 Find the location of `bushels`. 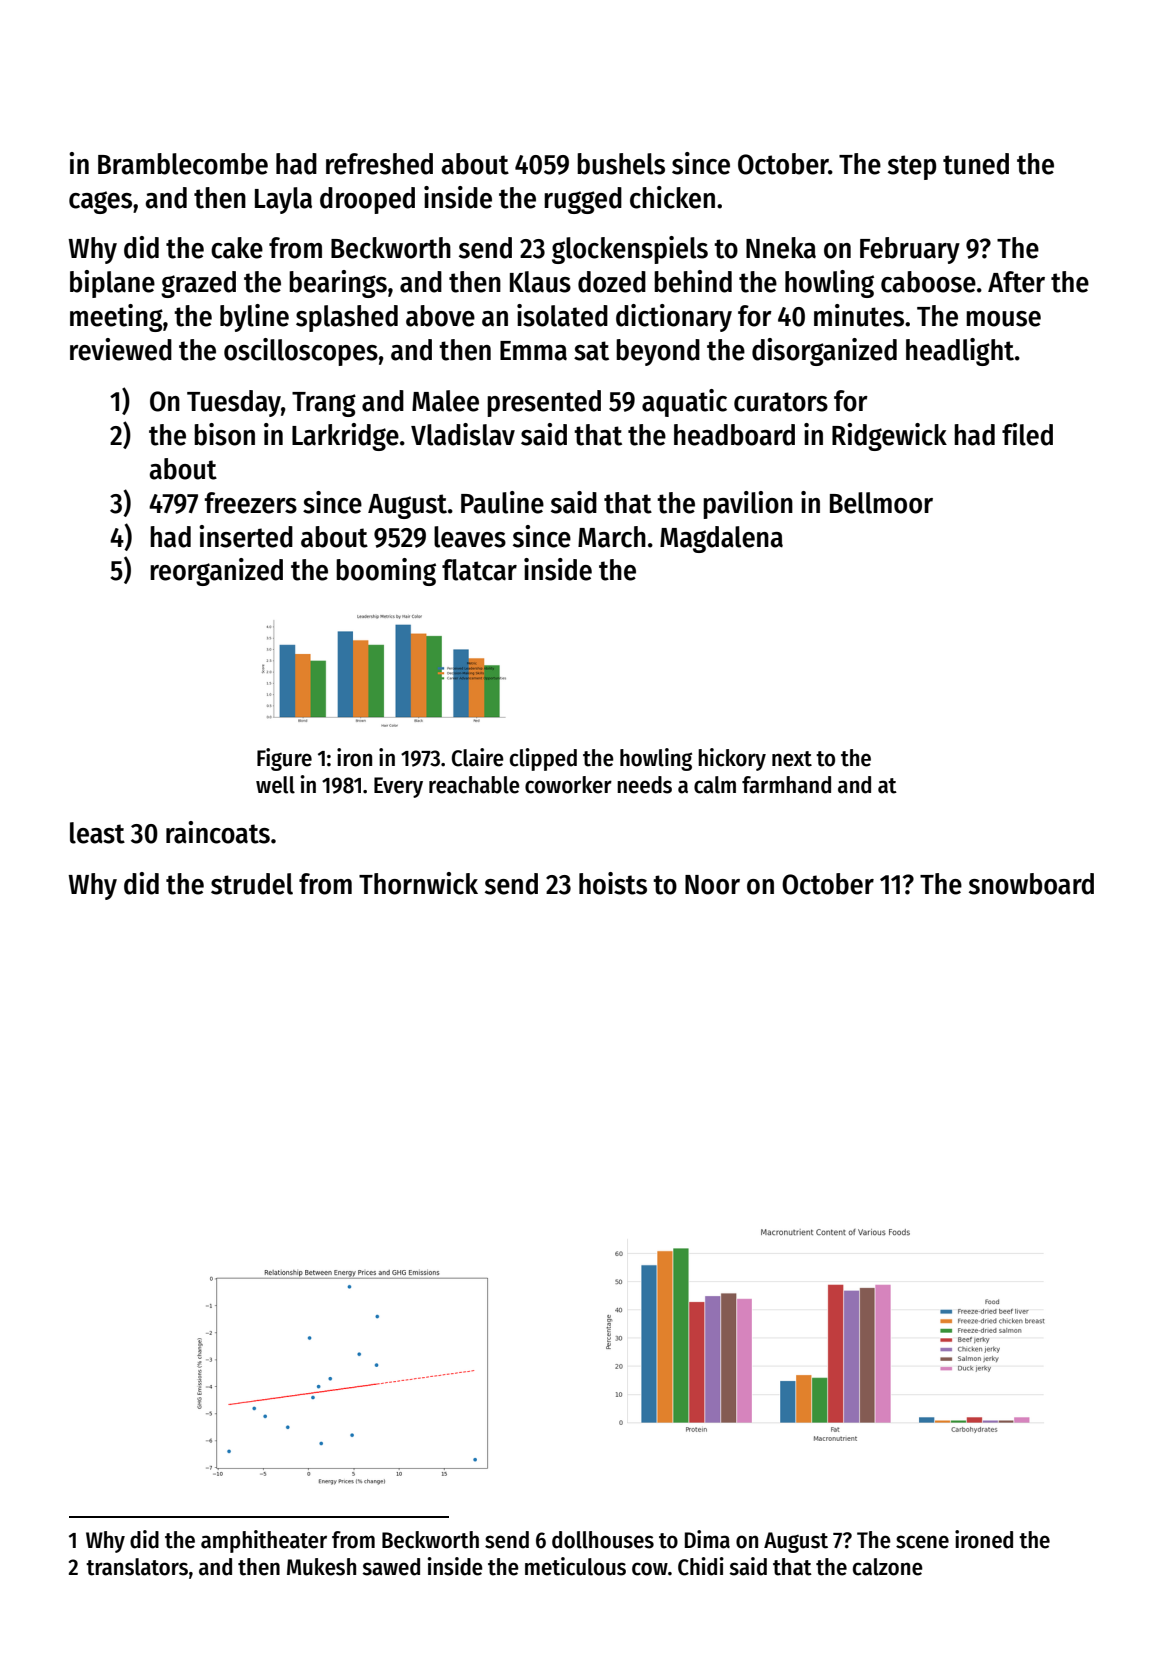

bushels is located at coordinates (621, 164).
